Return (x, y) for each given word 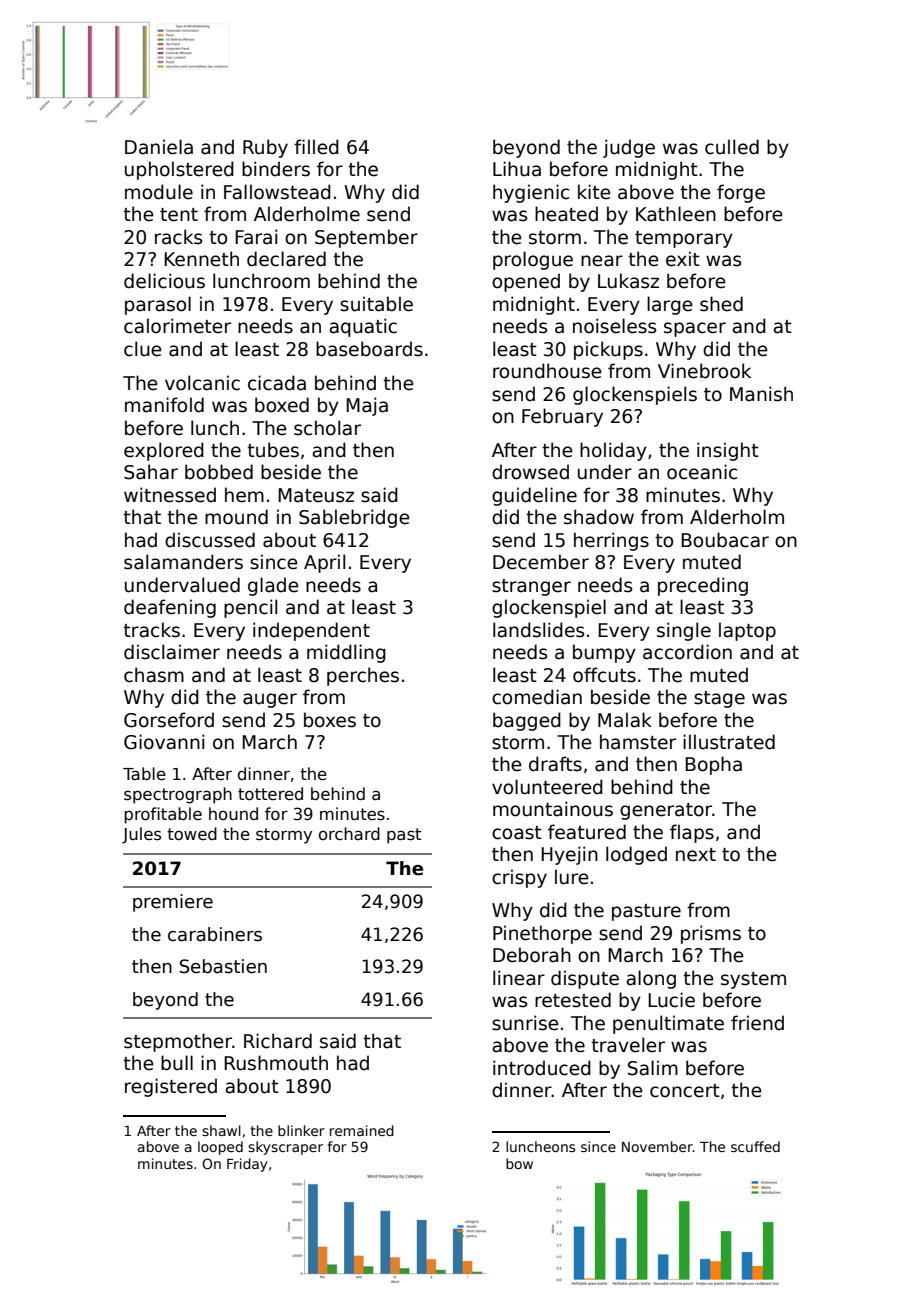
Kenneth (201, 259)
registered (171, 1087)
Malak (625, 720)
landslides (538, 630)
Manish (761, 394)
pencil (250, 608)
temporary (684, 239)
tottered (270, 793)
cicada (277, 383)
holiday (613, 451)
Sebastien (223, 966)
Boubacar (725, 540)
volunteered (547, 787)
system (753, 980)
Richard (278, 1041)
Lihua (517, 169)
